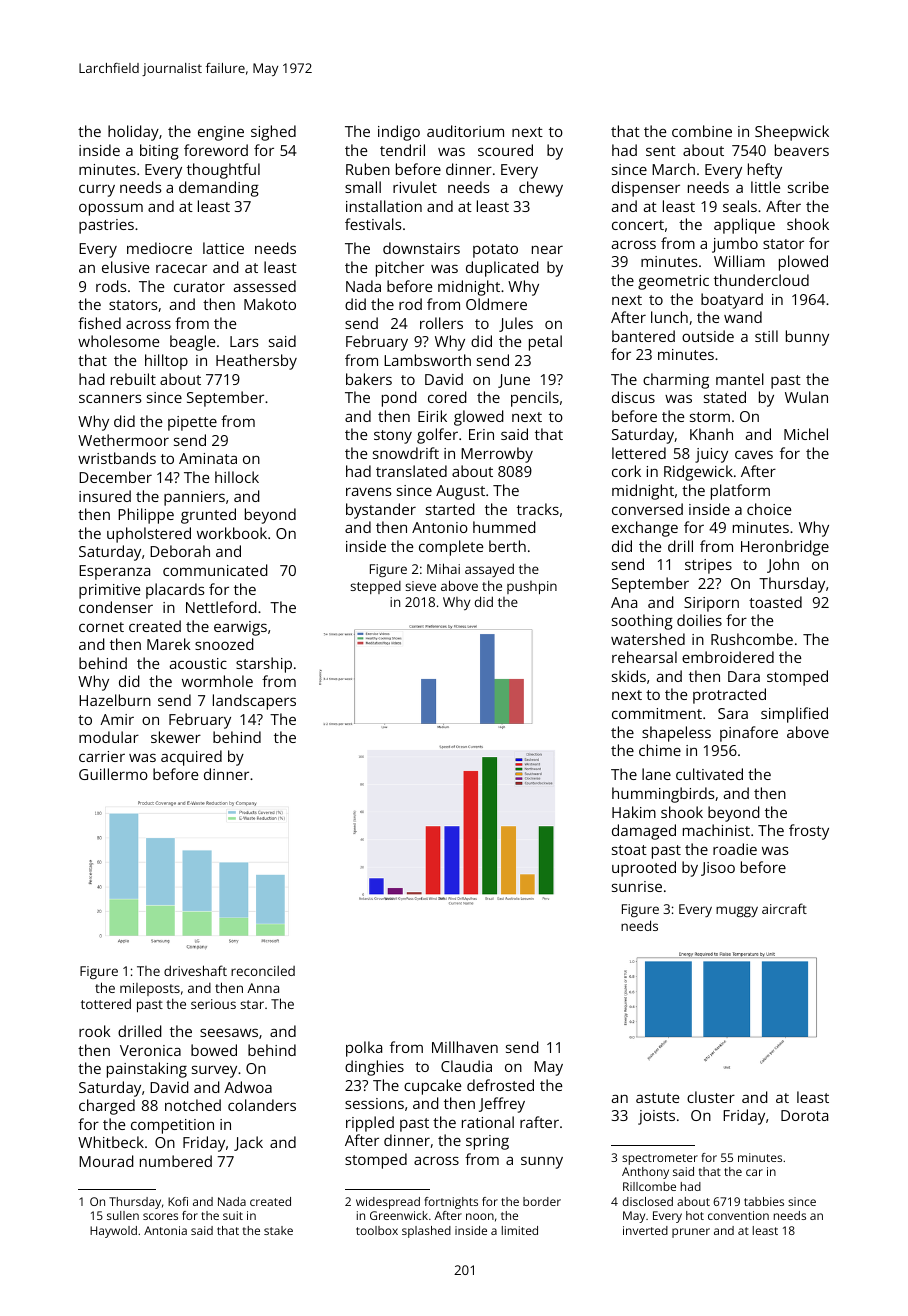 This screenshot has width=908, height=1316. I want to click on Veronica, so click(150, 1050).
